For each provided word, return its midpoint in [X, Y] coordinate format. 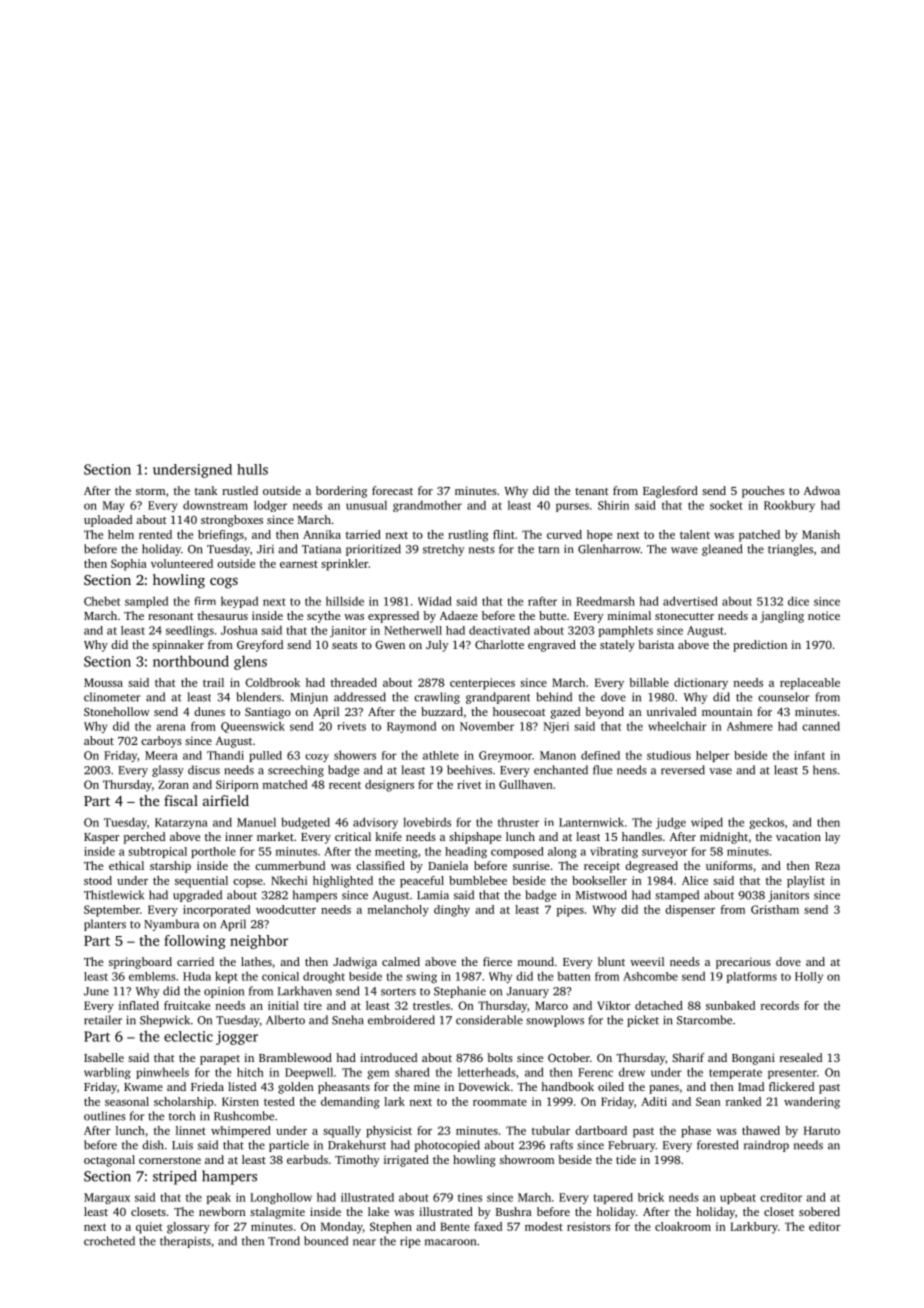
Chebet [102, 601]
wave [684, 550]
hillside [345, 601]
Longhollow [281, 1198]
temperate [735, 1074]
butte [552, 615]
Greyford [260, 646]
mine [427, 1086]
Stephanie [460, 992]
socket [726, 505]
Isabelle [104, 1057]
